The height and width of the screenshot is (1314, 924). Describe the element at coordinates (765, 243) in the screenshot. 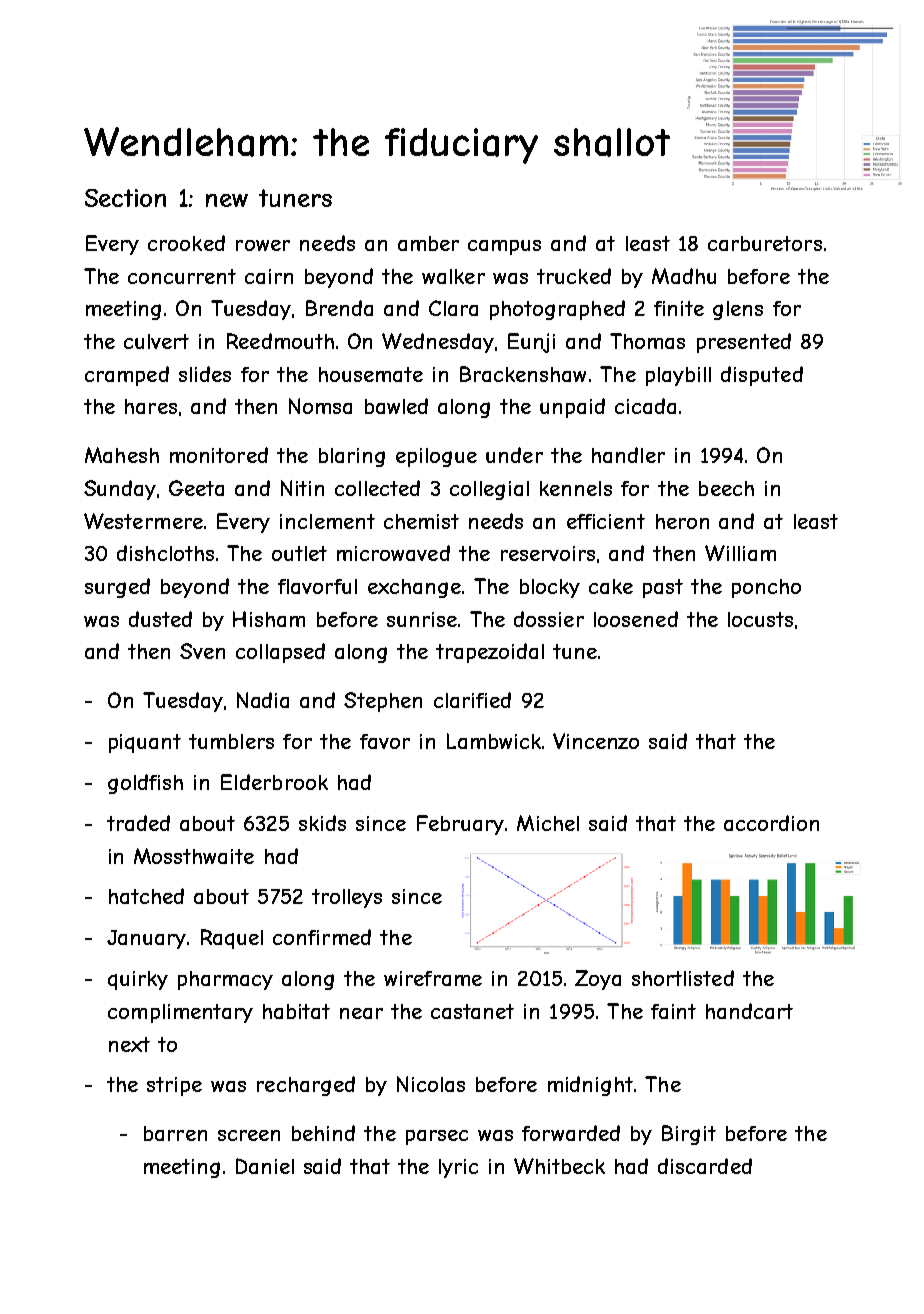

I see `carburetors` at that location.
